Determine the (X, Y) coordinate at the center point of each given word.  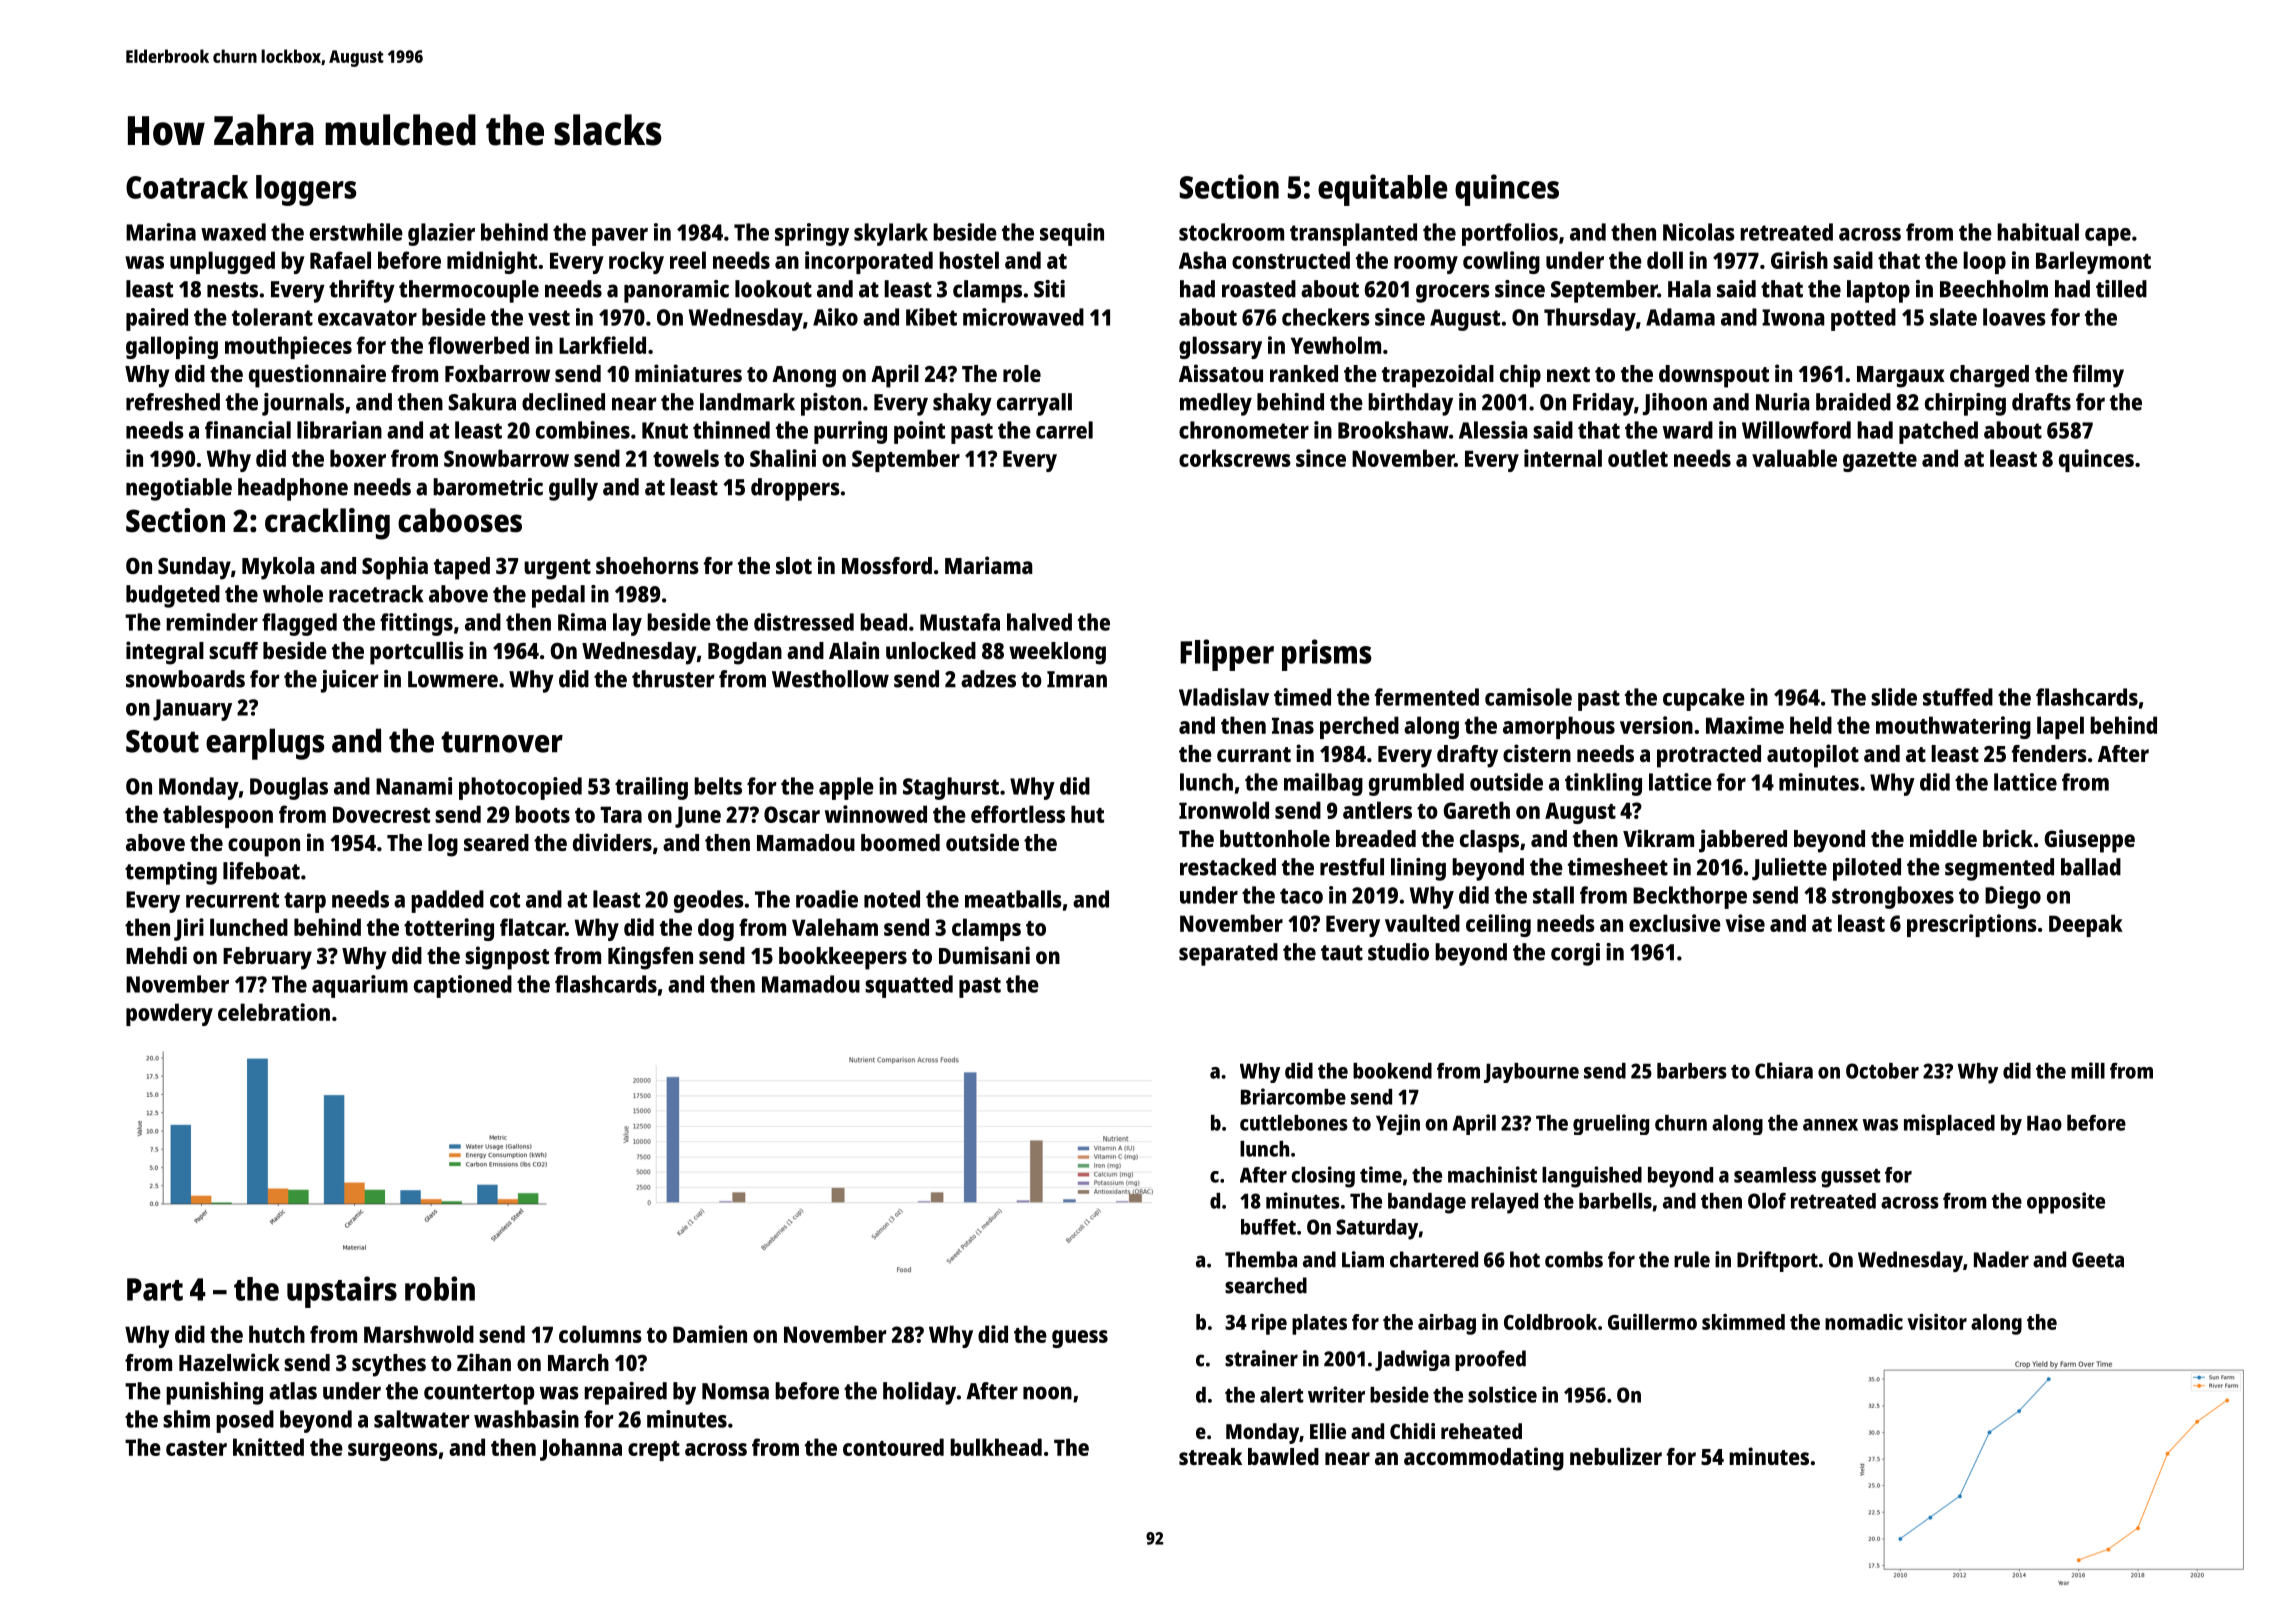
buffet (1268, 1227)
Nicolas (1699, 232)
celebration (274, 1012)
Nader (2001, 1259)
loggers (306, 190)
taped (462, 568)
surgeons (393, 1452)
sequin (1072, 234)
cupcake (1704, 699)
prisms (1326, 655)
